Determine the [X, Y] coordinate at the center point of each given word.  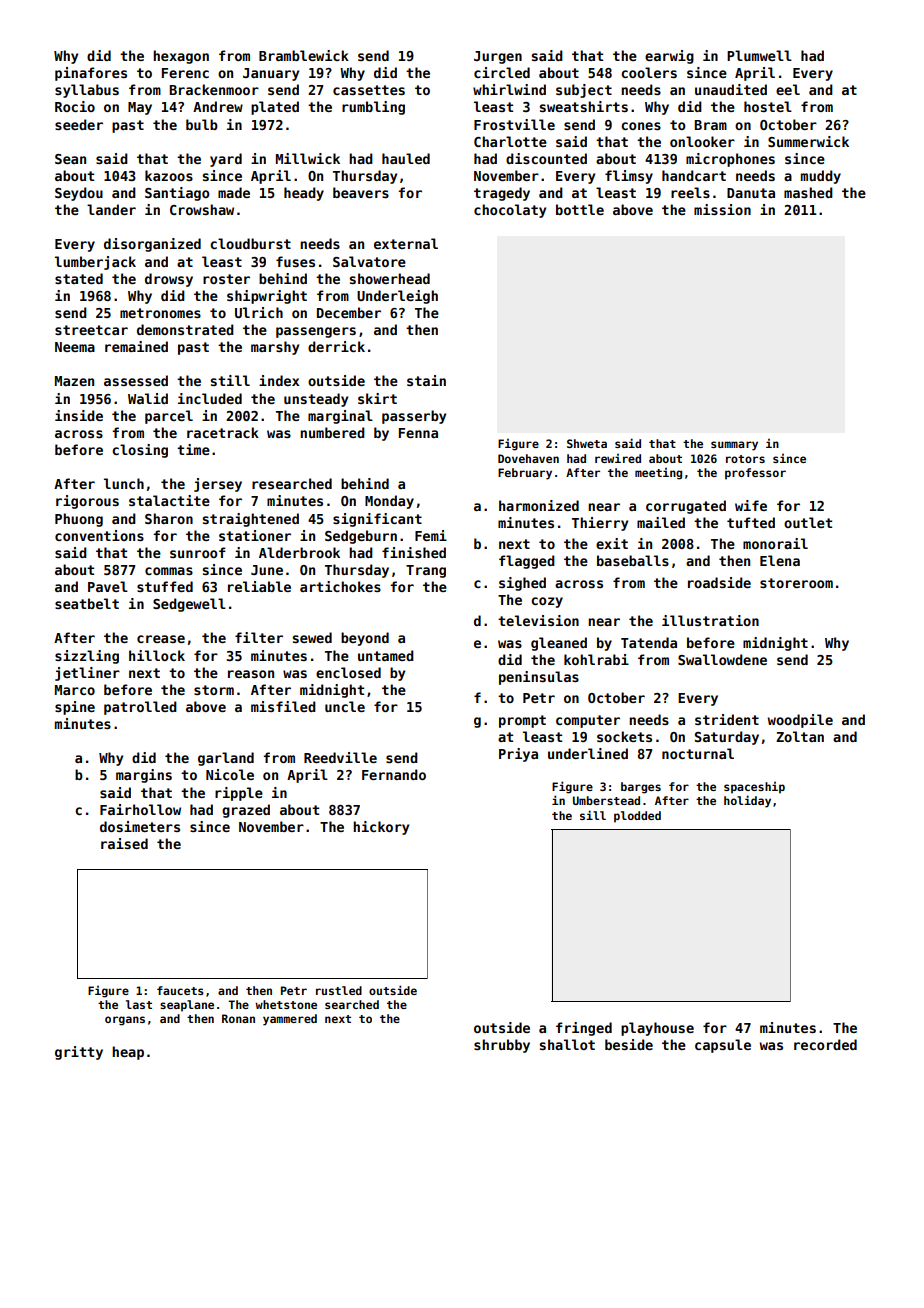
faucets [180, 990]
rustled [339, 990]
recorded [825, 1044]
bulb [202, 124]
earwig [669, 57]
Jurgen [498, 57]
